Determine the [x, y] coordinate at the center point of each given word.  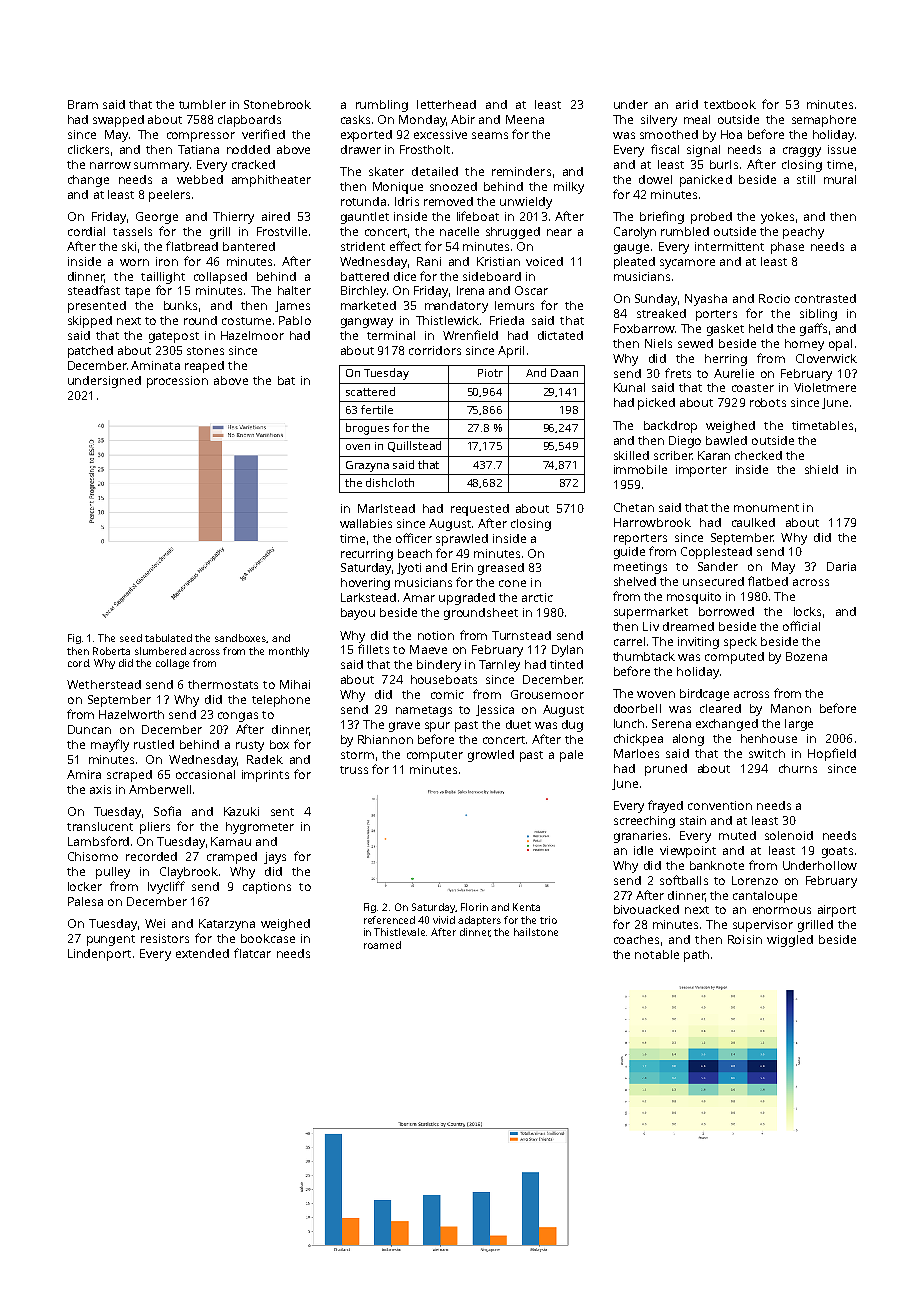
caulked [753, 522]
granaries [640, 837]
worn [134, 262]
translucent [100, 826]
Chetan [634, 507]
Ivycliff [166, 887]
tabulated [168, 638]
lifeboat [478, 216]
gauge [631, 249]
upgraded [467, 599]
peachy [803, 233]
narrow [110, 165]
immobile [640, 469]
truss [354, 770]
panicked [706, 181]
